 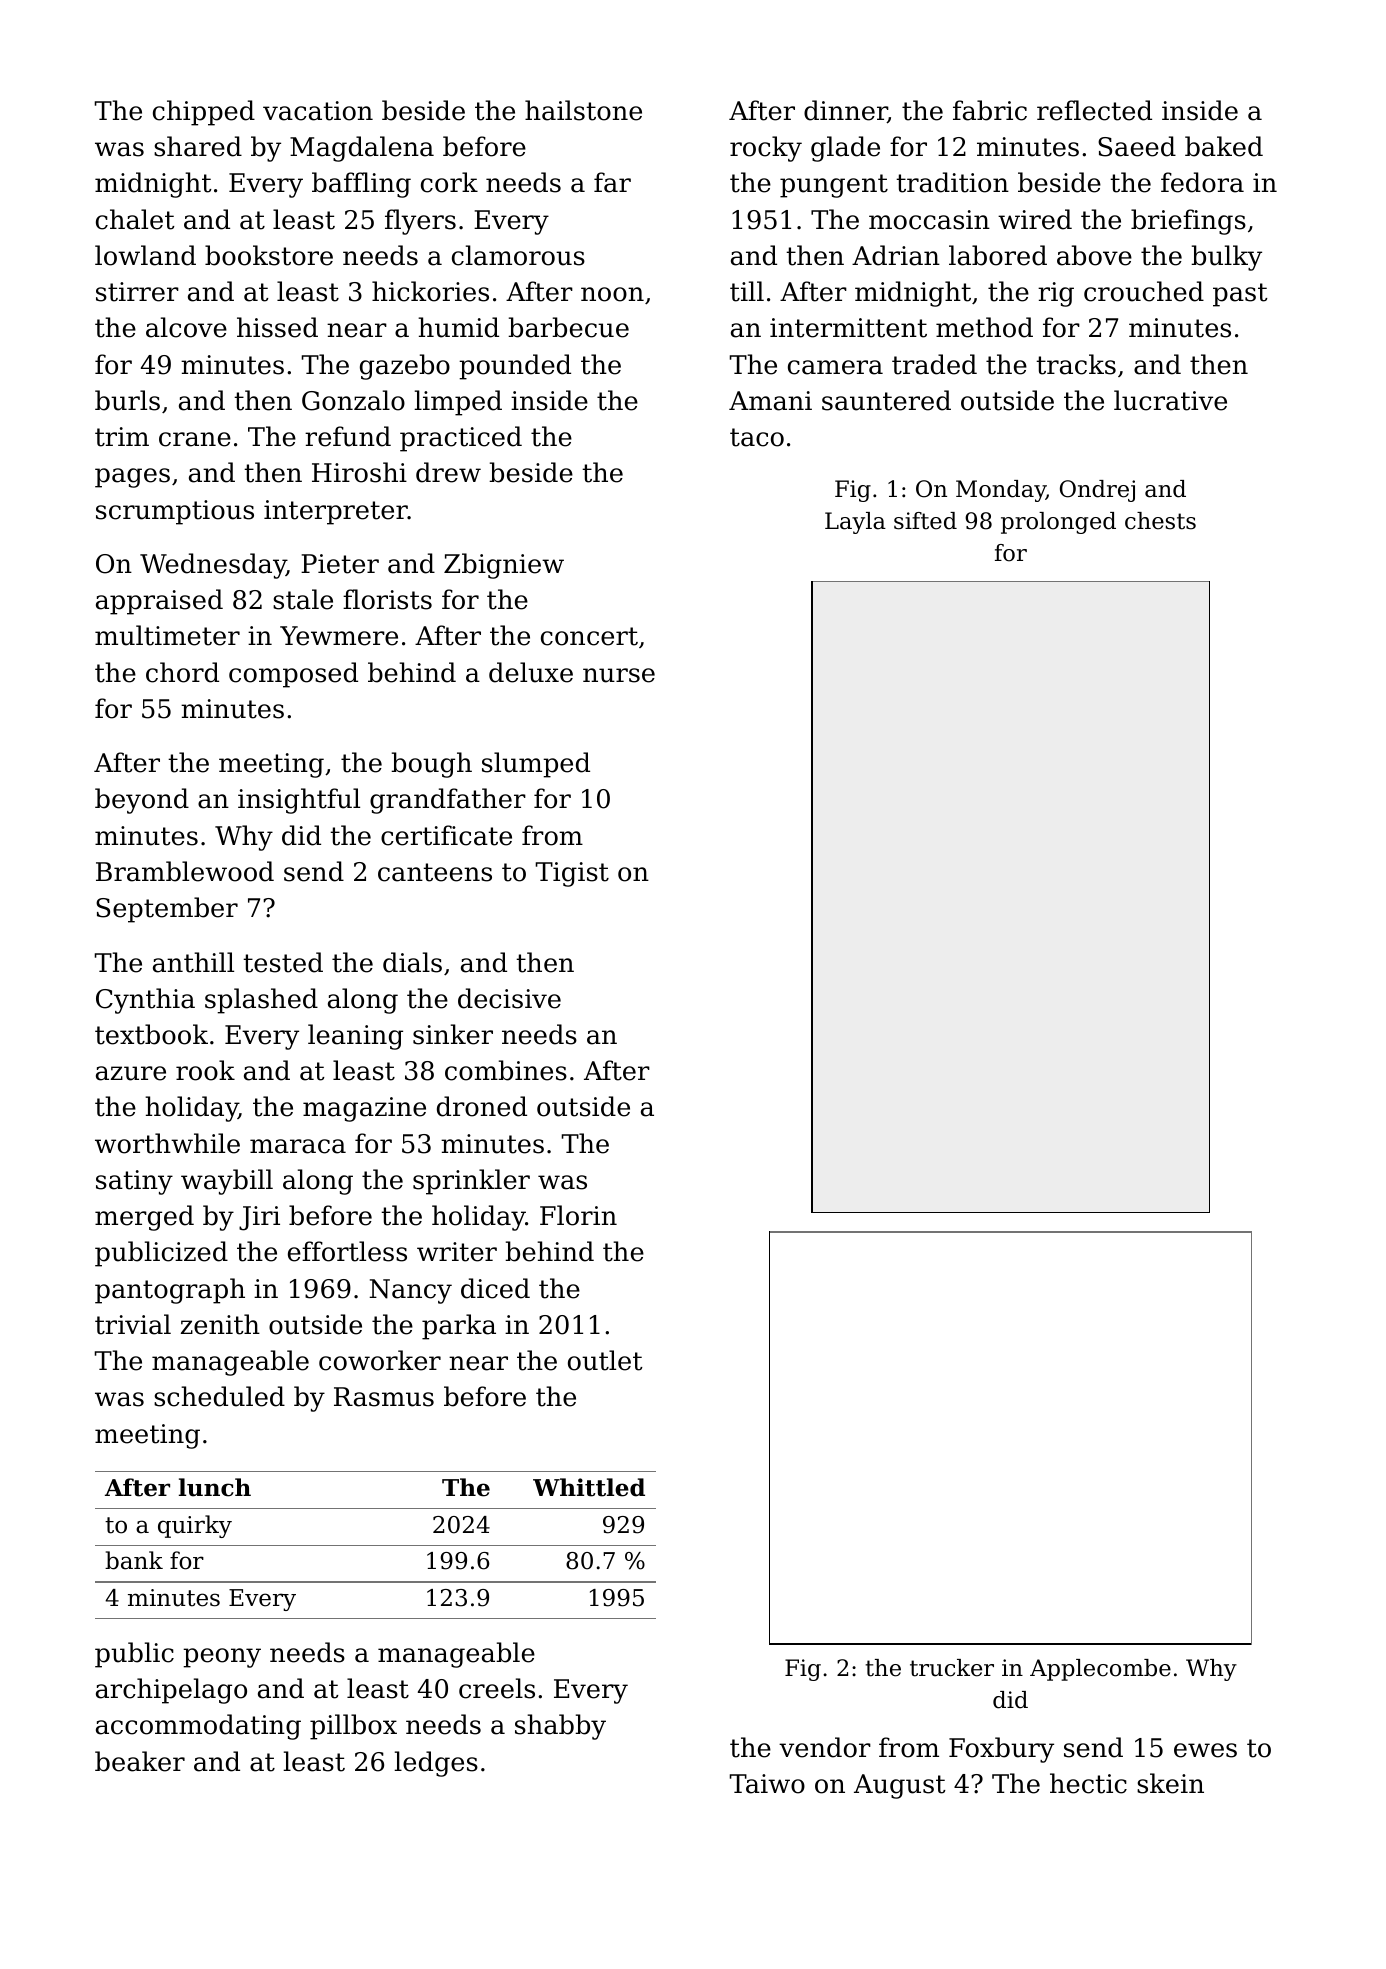 What do you see at coordinates (560, 1727) in the screenshot?
I see `shabby` at bounding box center [560, 1727].
